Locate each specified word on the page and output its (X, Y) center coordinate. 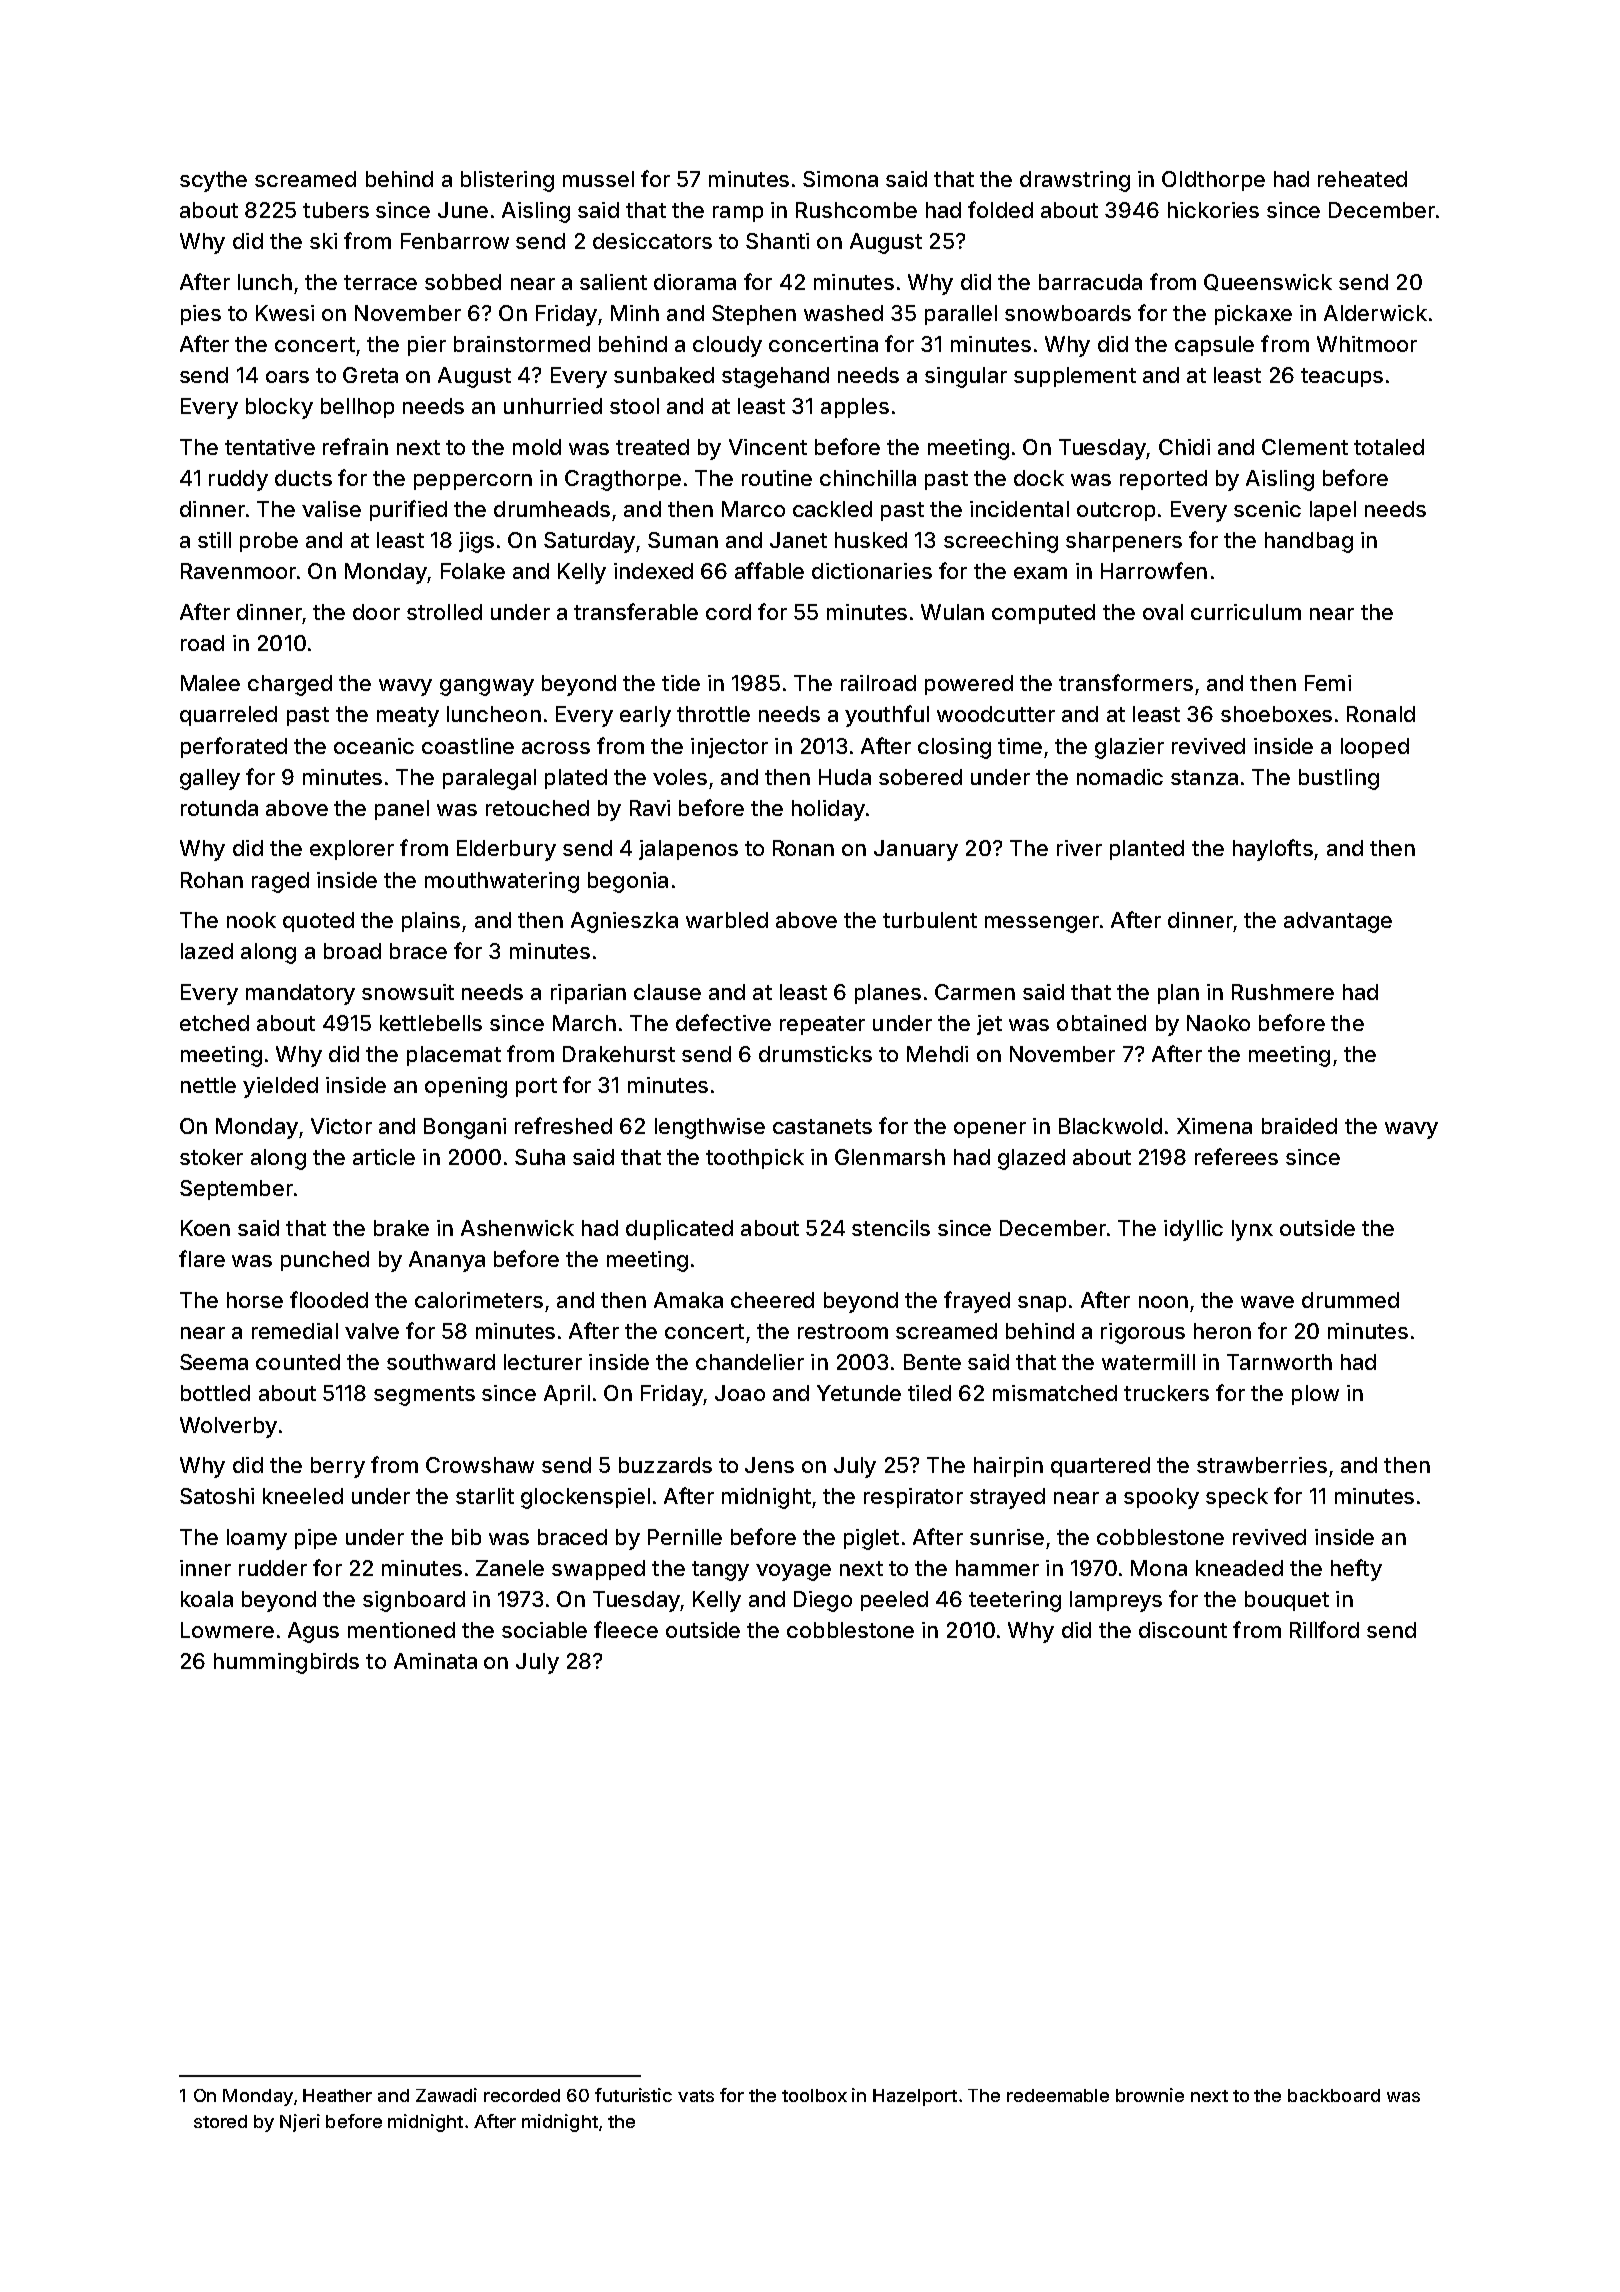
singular (966, 377)
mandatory (300, 994)
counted (298, 1362)
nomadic (1120, 777)
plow (1315, 1395)
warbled (727, 920)
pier (427, 346)
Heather (337, 2095)
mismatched (1055, 1393)
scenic (1267, 509)
